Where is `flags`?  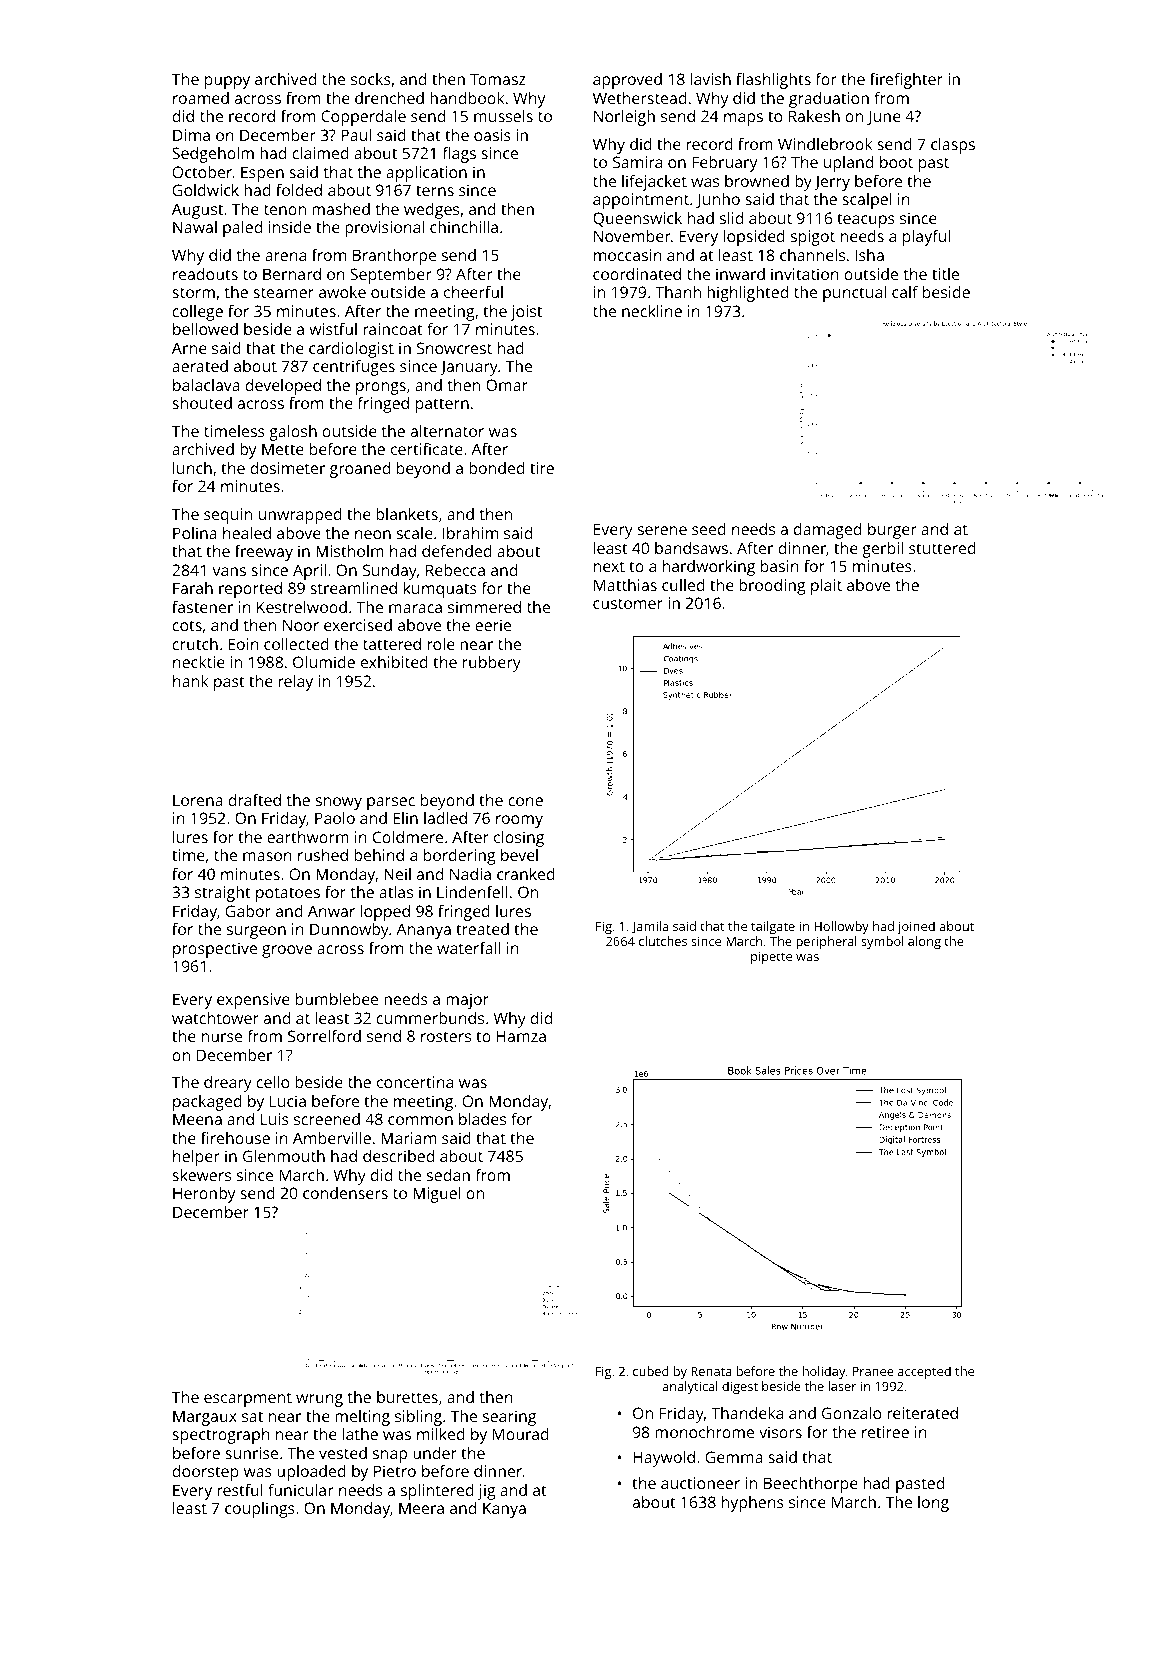
flags is located at coordinates (459, 155).
